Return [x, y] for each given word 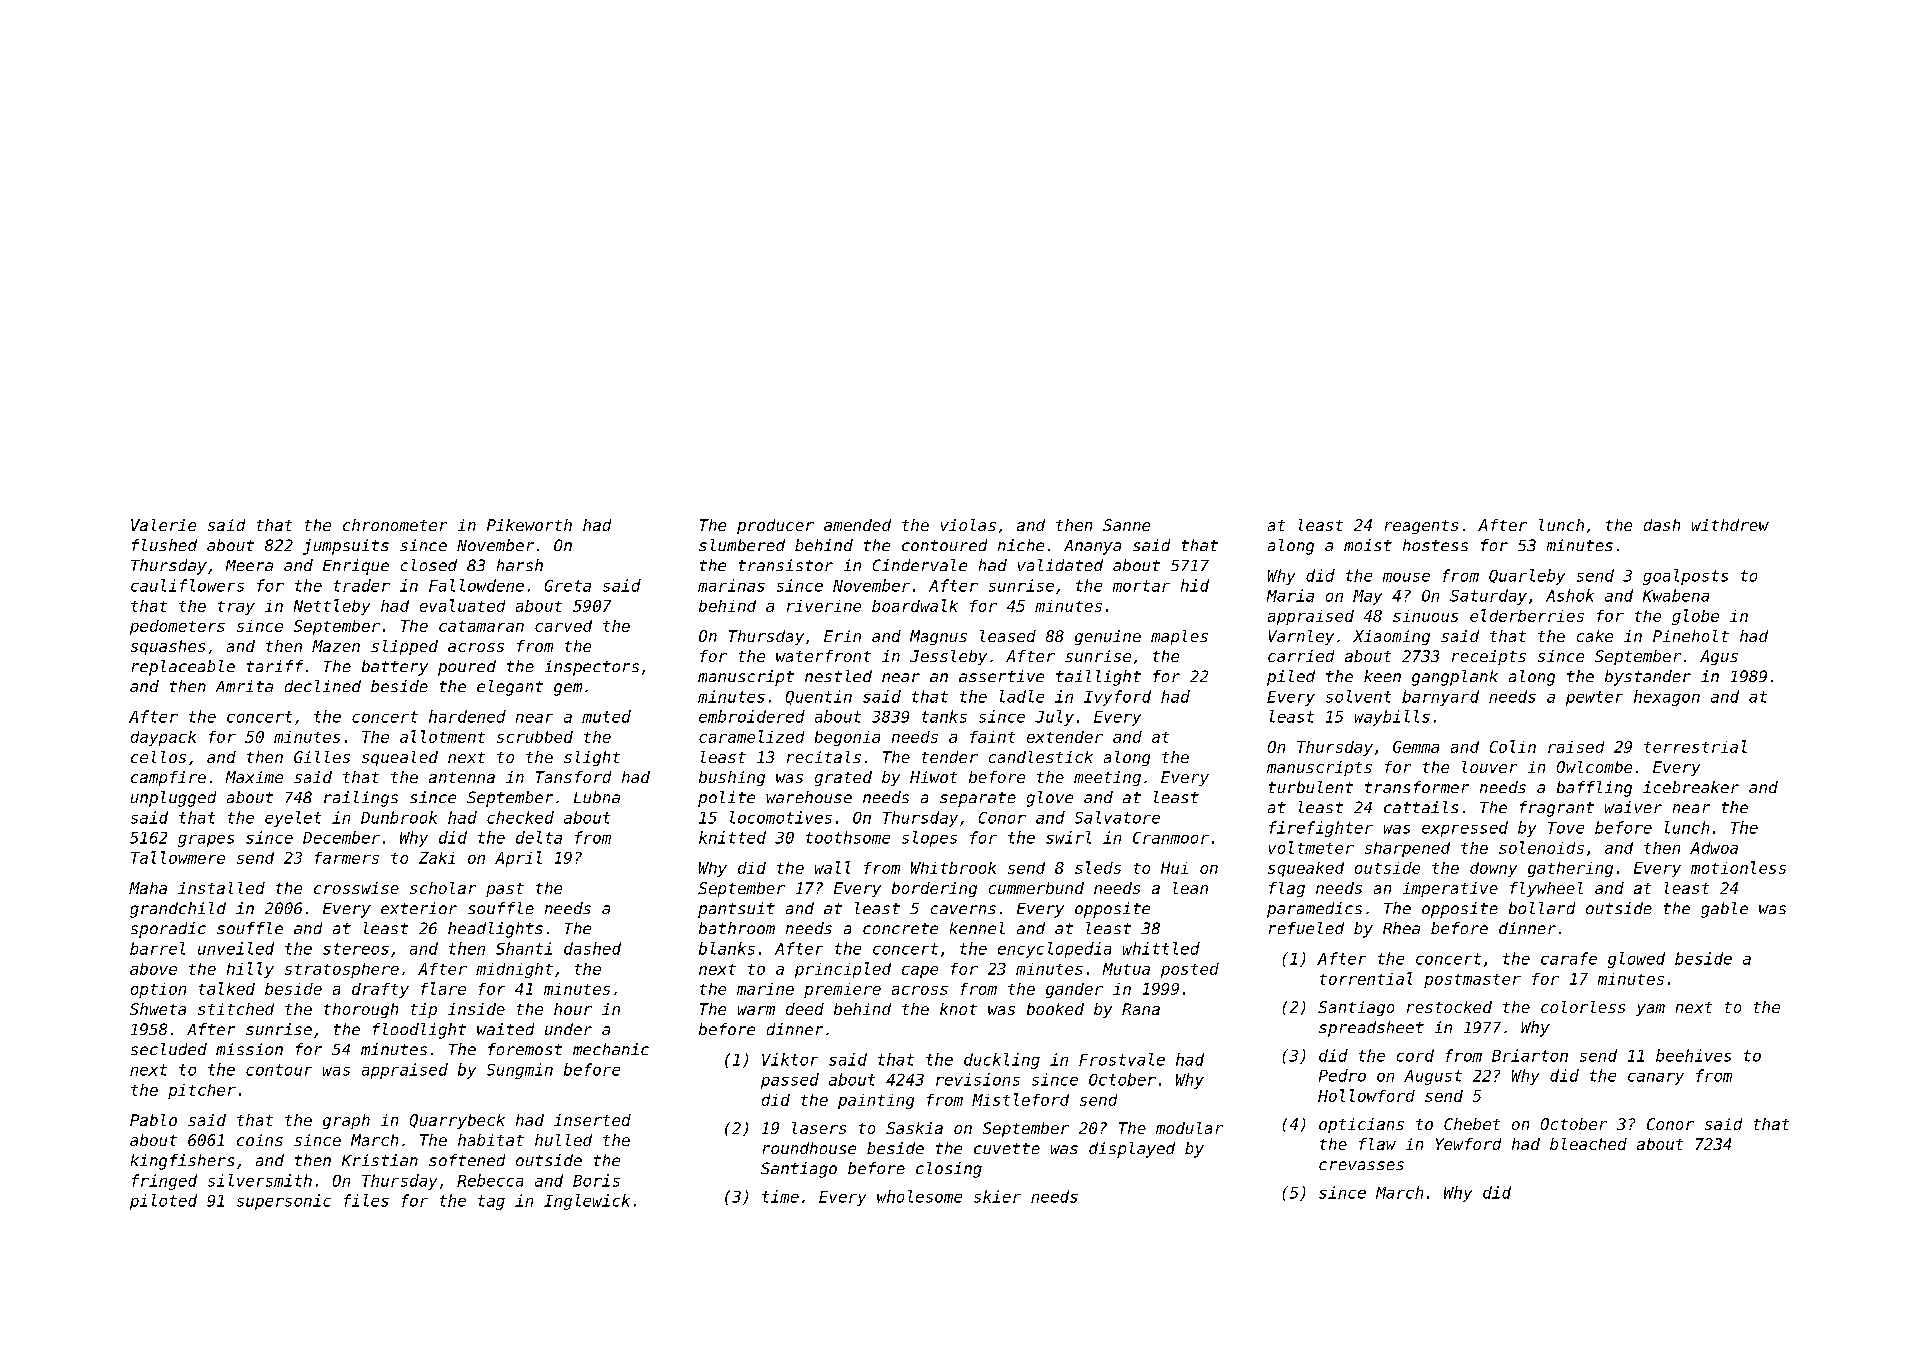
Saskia [914, 1128]
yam [1650, 1010]
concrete [900, 928]
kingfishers [182, 1162]
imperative [1450, 889]
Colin [1513, 746]
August [1433, 1077]
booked [1055, 1009]
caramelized [751, 736]
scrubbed [535, 737]
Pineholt [1691, 636]
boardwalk [915, 605]
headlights [495, 930]
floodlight [419, 1031]
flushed [164, 545]
